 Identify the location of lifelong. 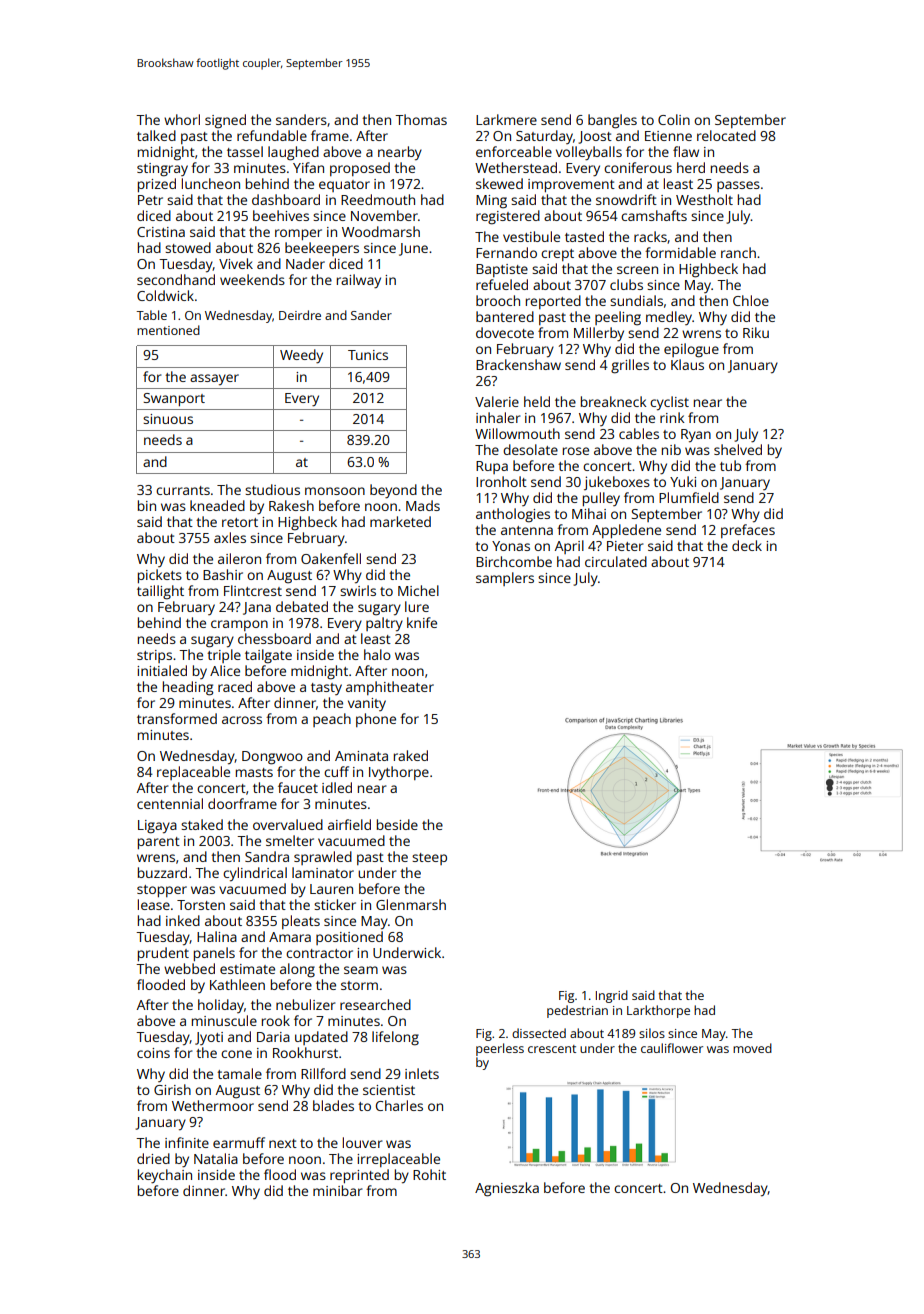
(395, 1038).
